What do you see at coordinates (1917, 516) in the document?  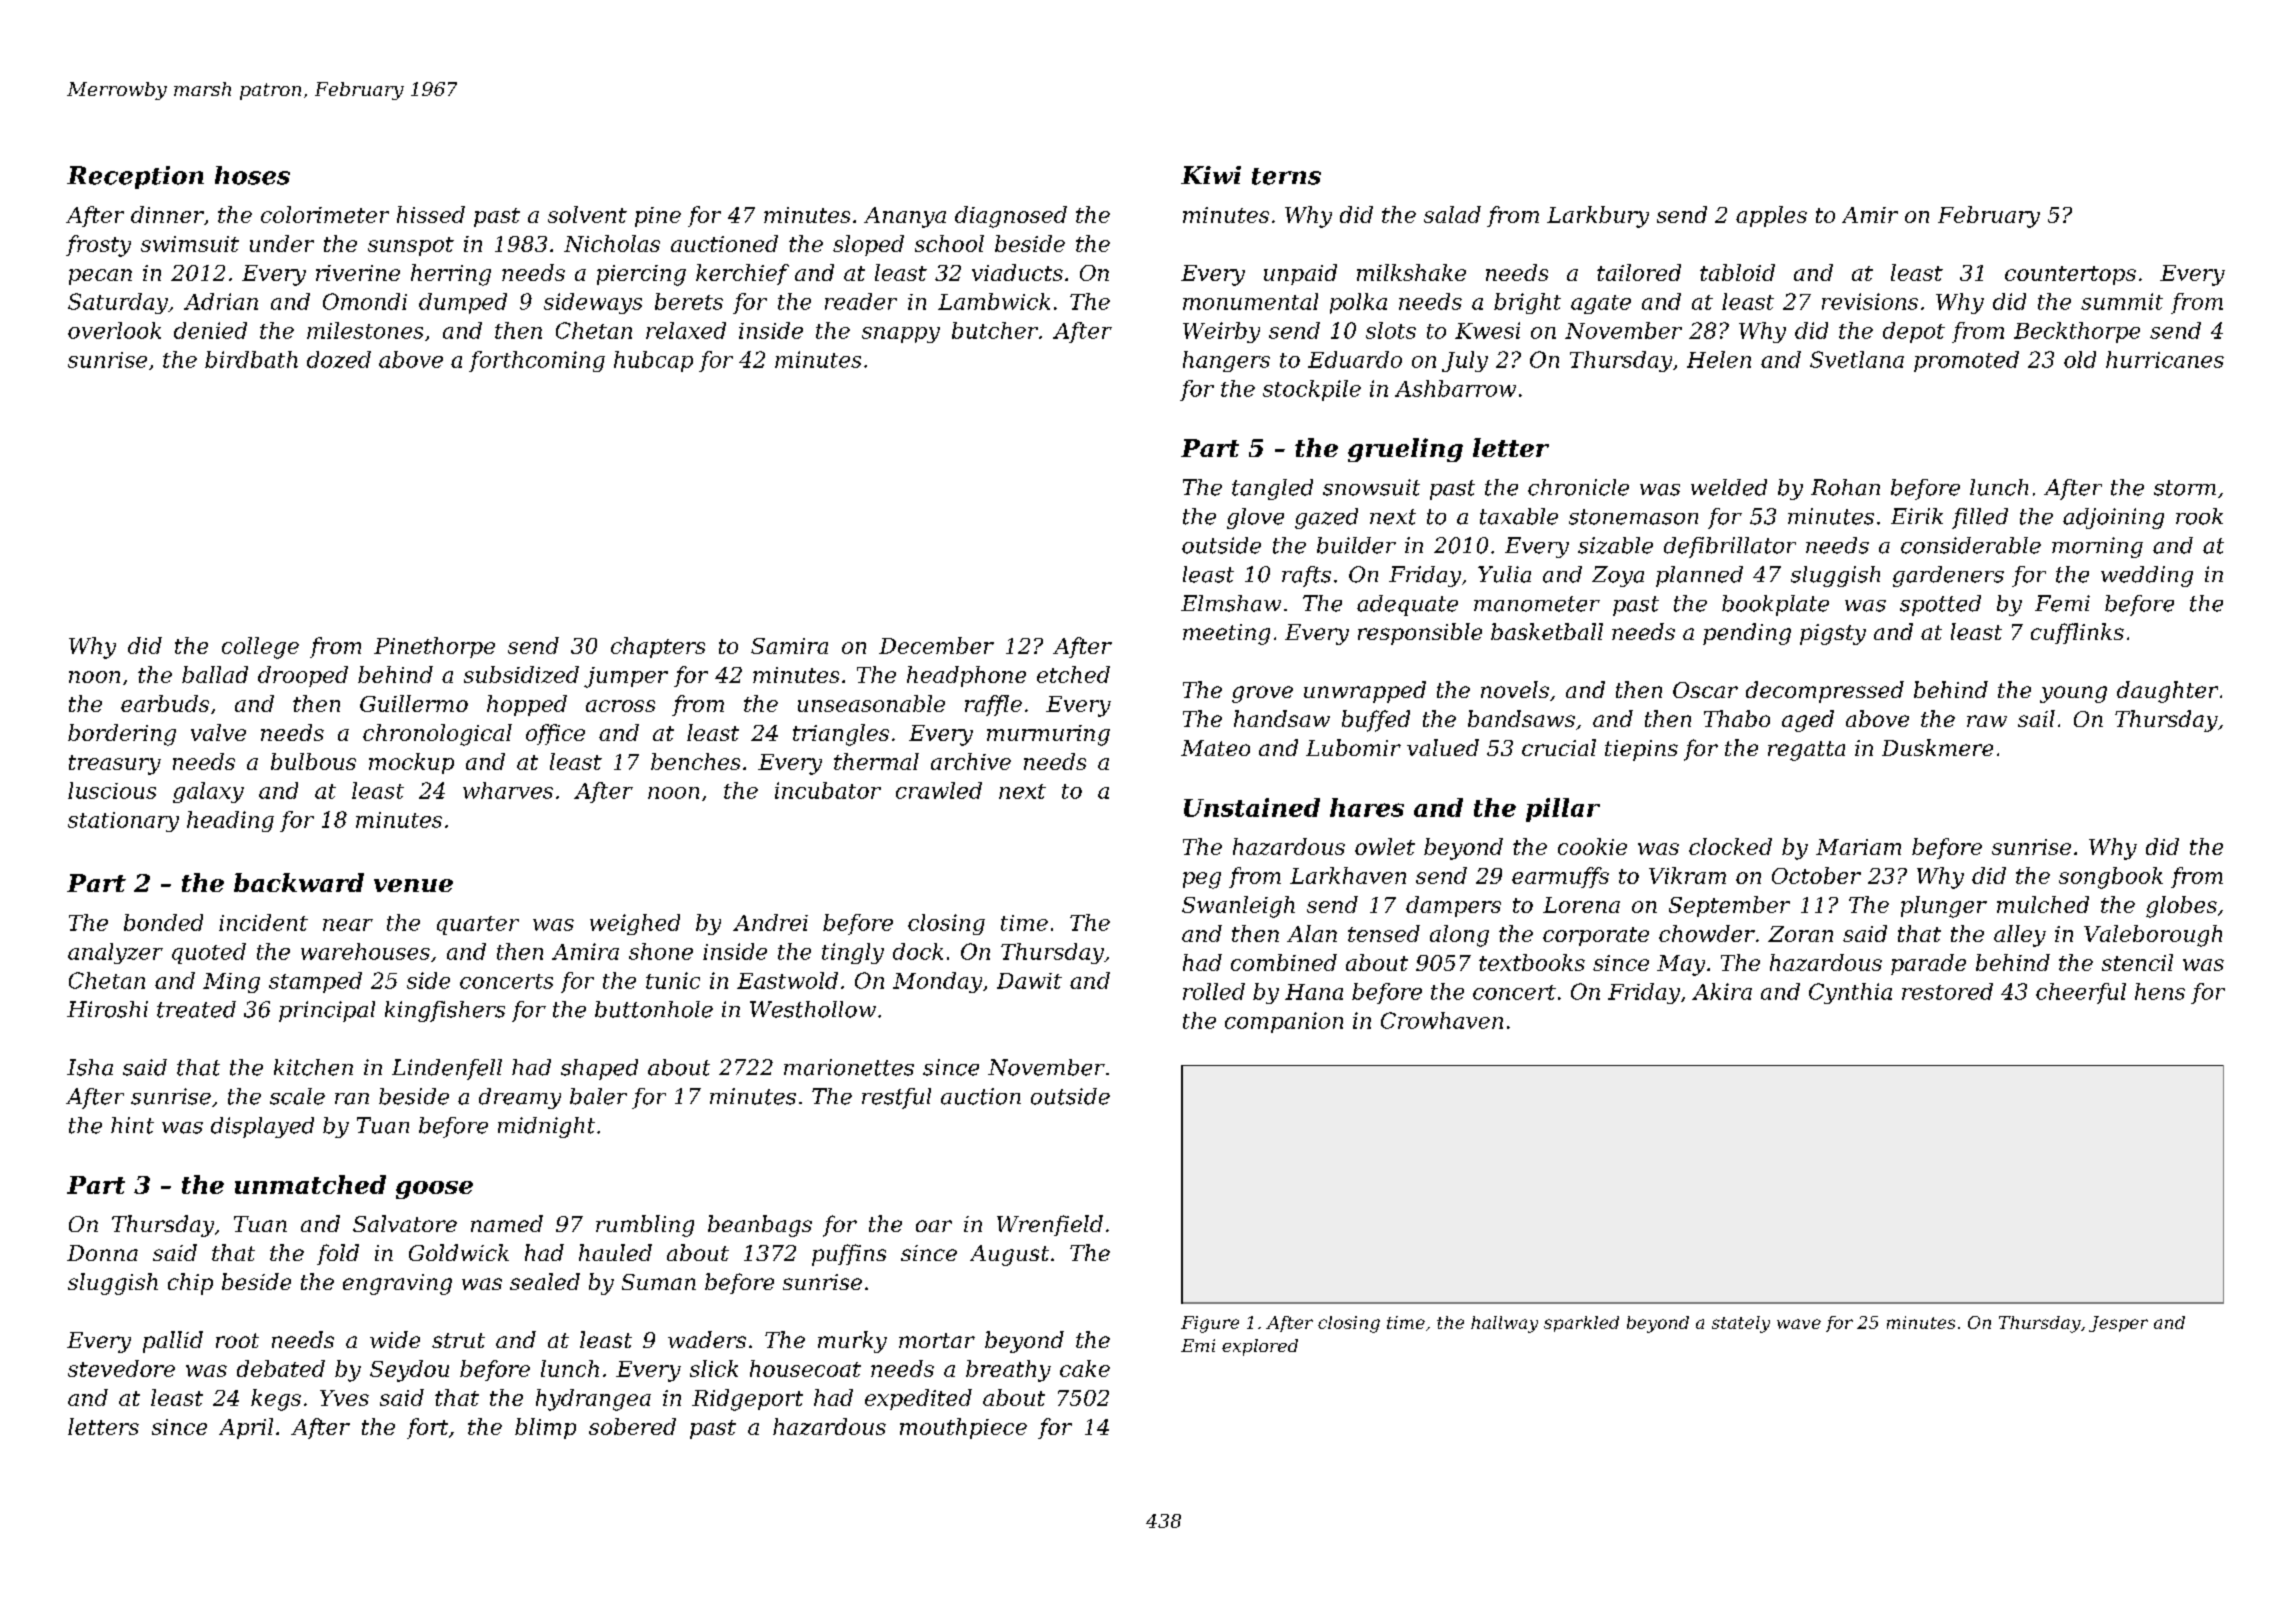 I see `Eirik` at bounding box center [1917, 516].
